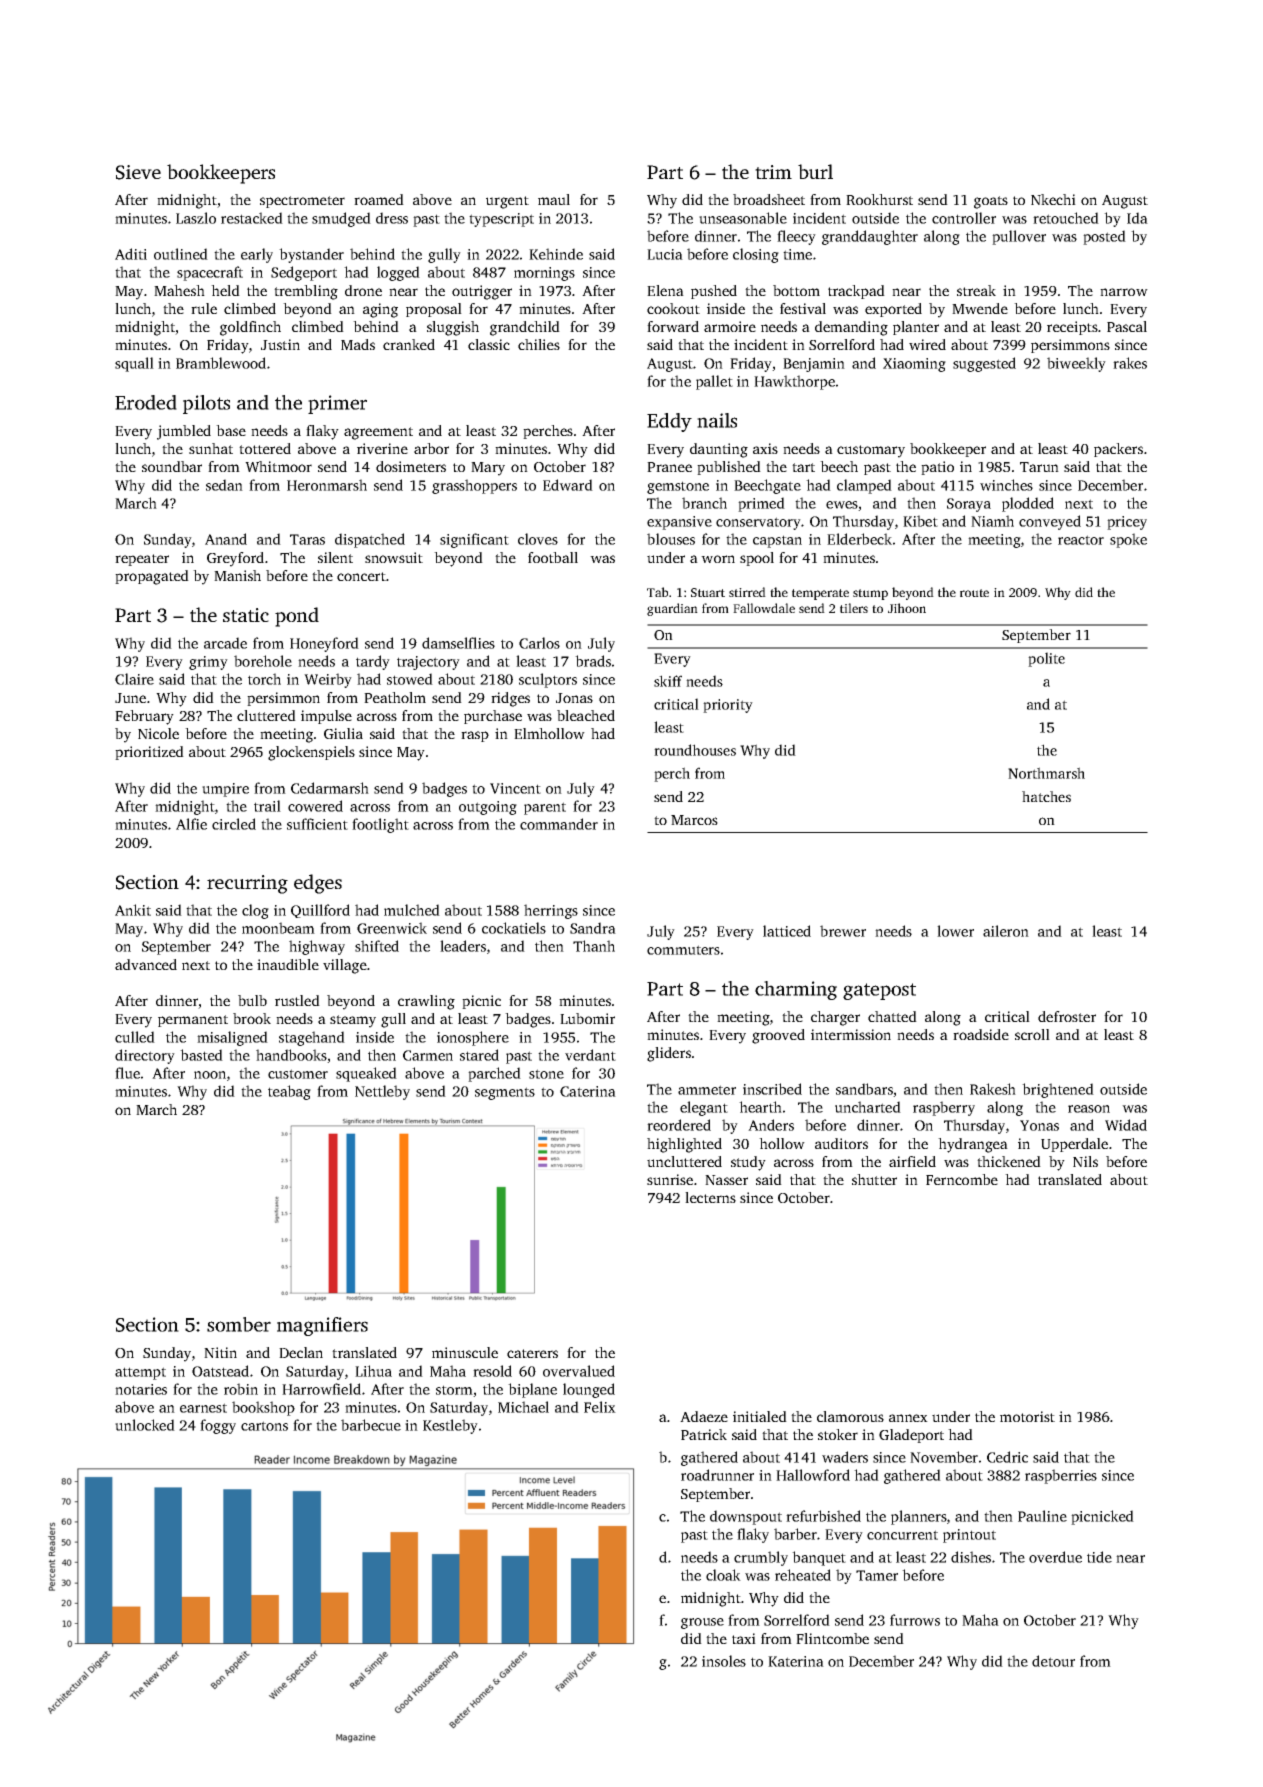  What do you see at coordinates (145, 1425) in the document?
I see `unlocked` at bounding box center [145, 1425].
